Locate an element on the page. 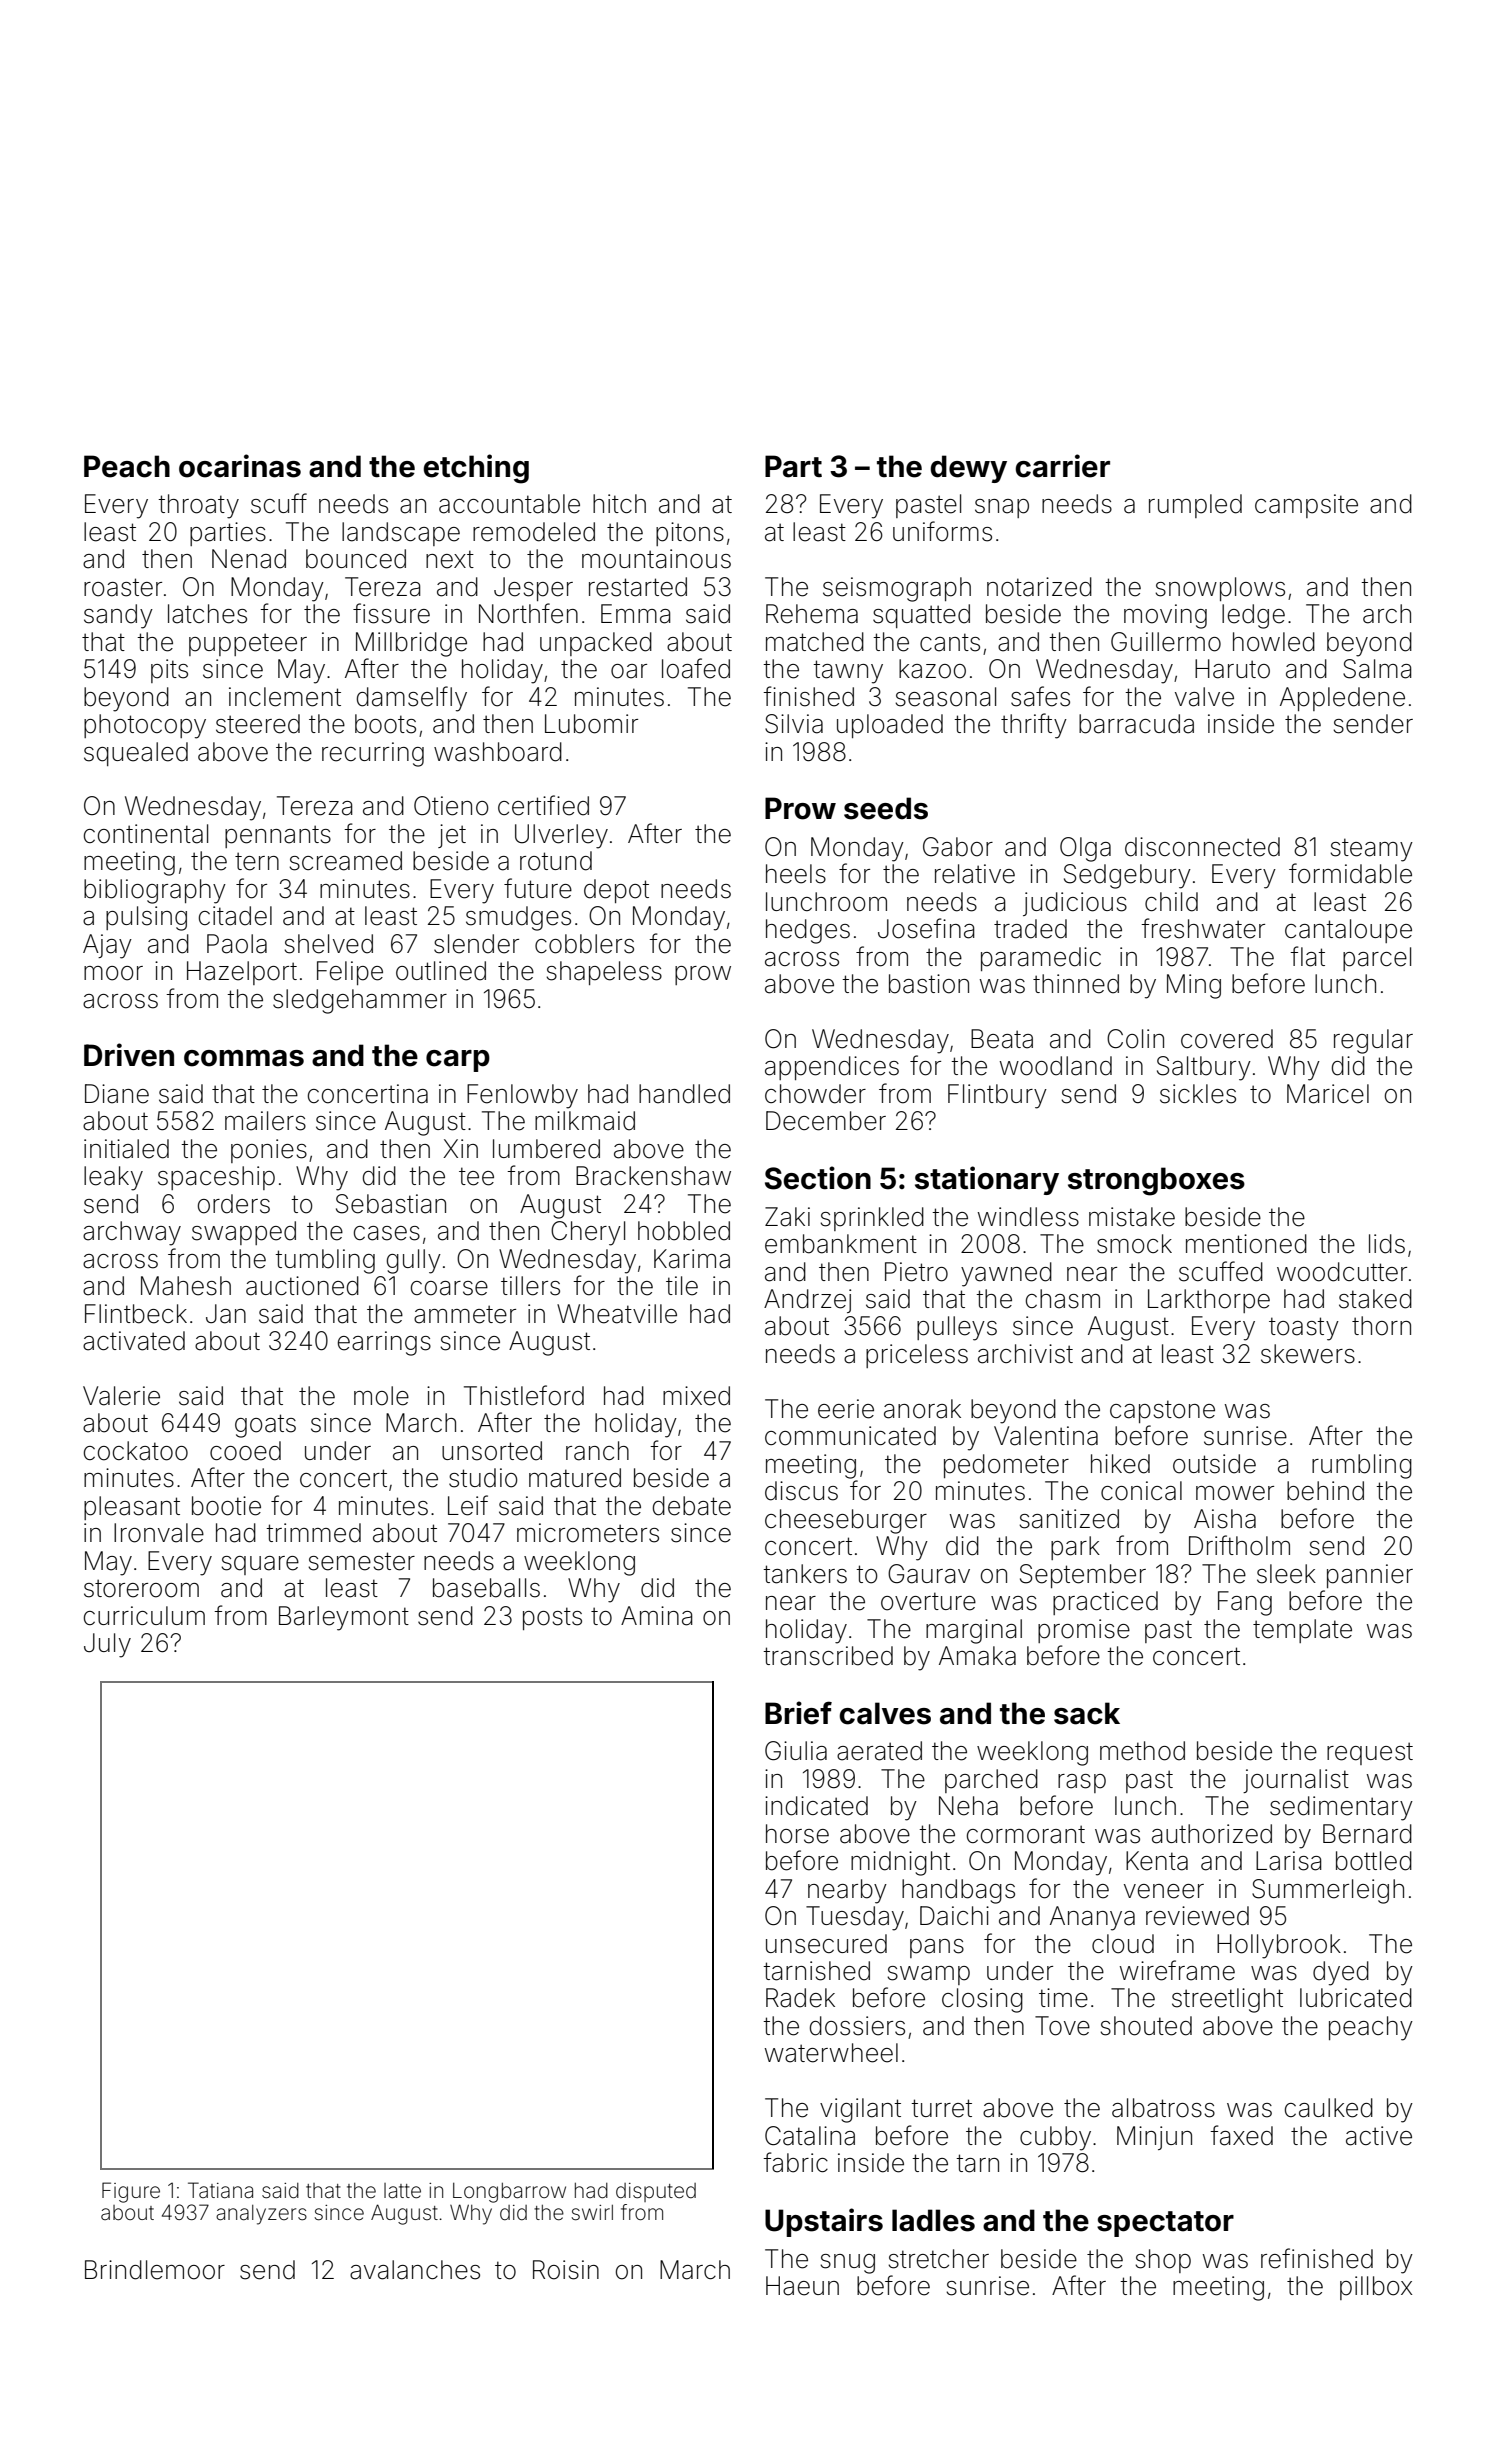  bootie is located at coordinates (226, 1506).
